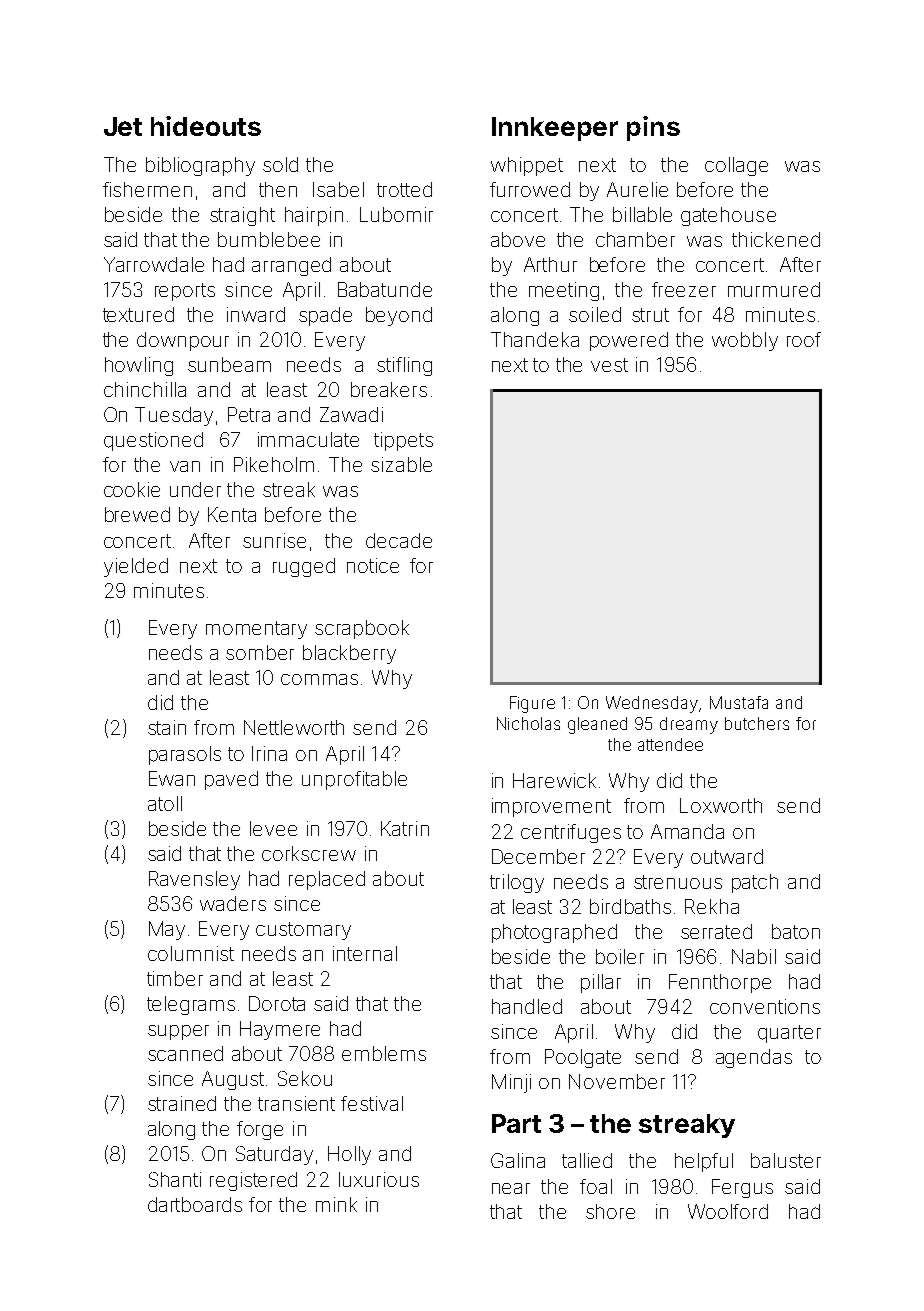 The image size is (924, 1311). Describe the element at coordinates (185, 1053) in the document. I see `scanned` at that location.
